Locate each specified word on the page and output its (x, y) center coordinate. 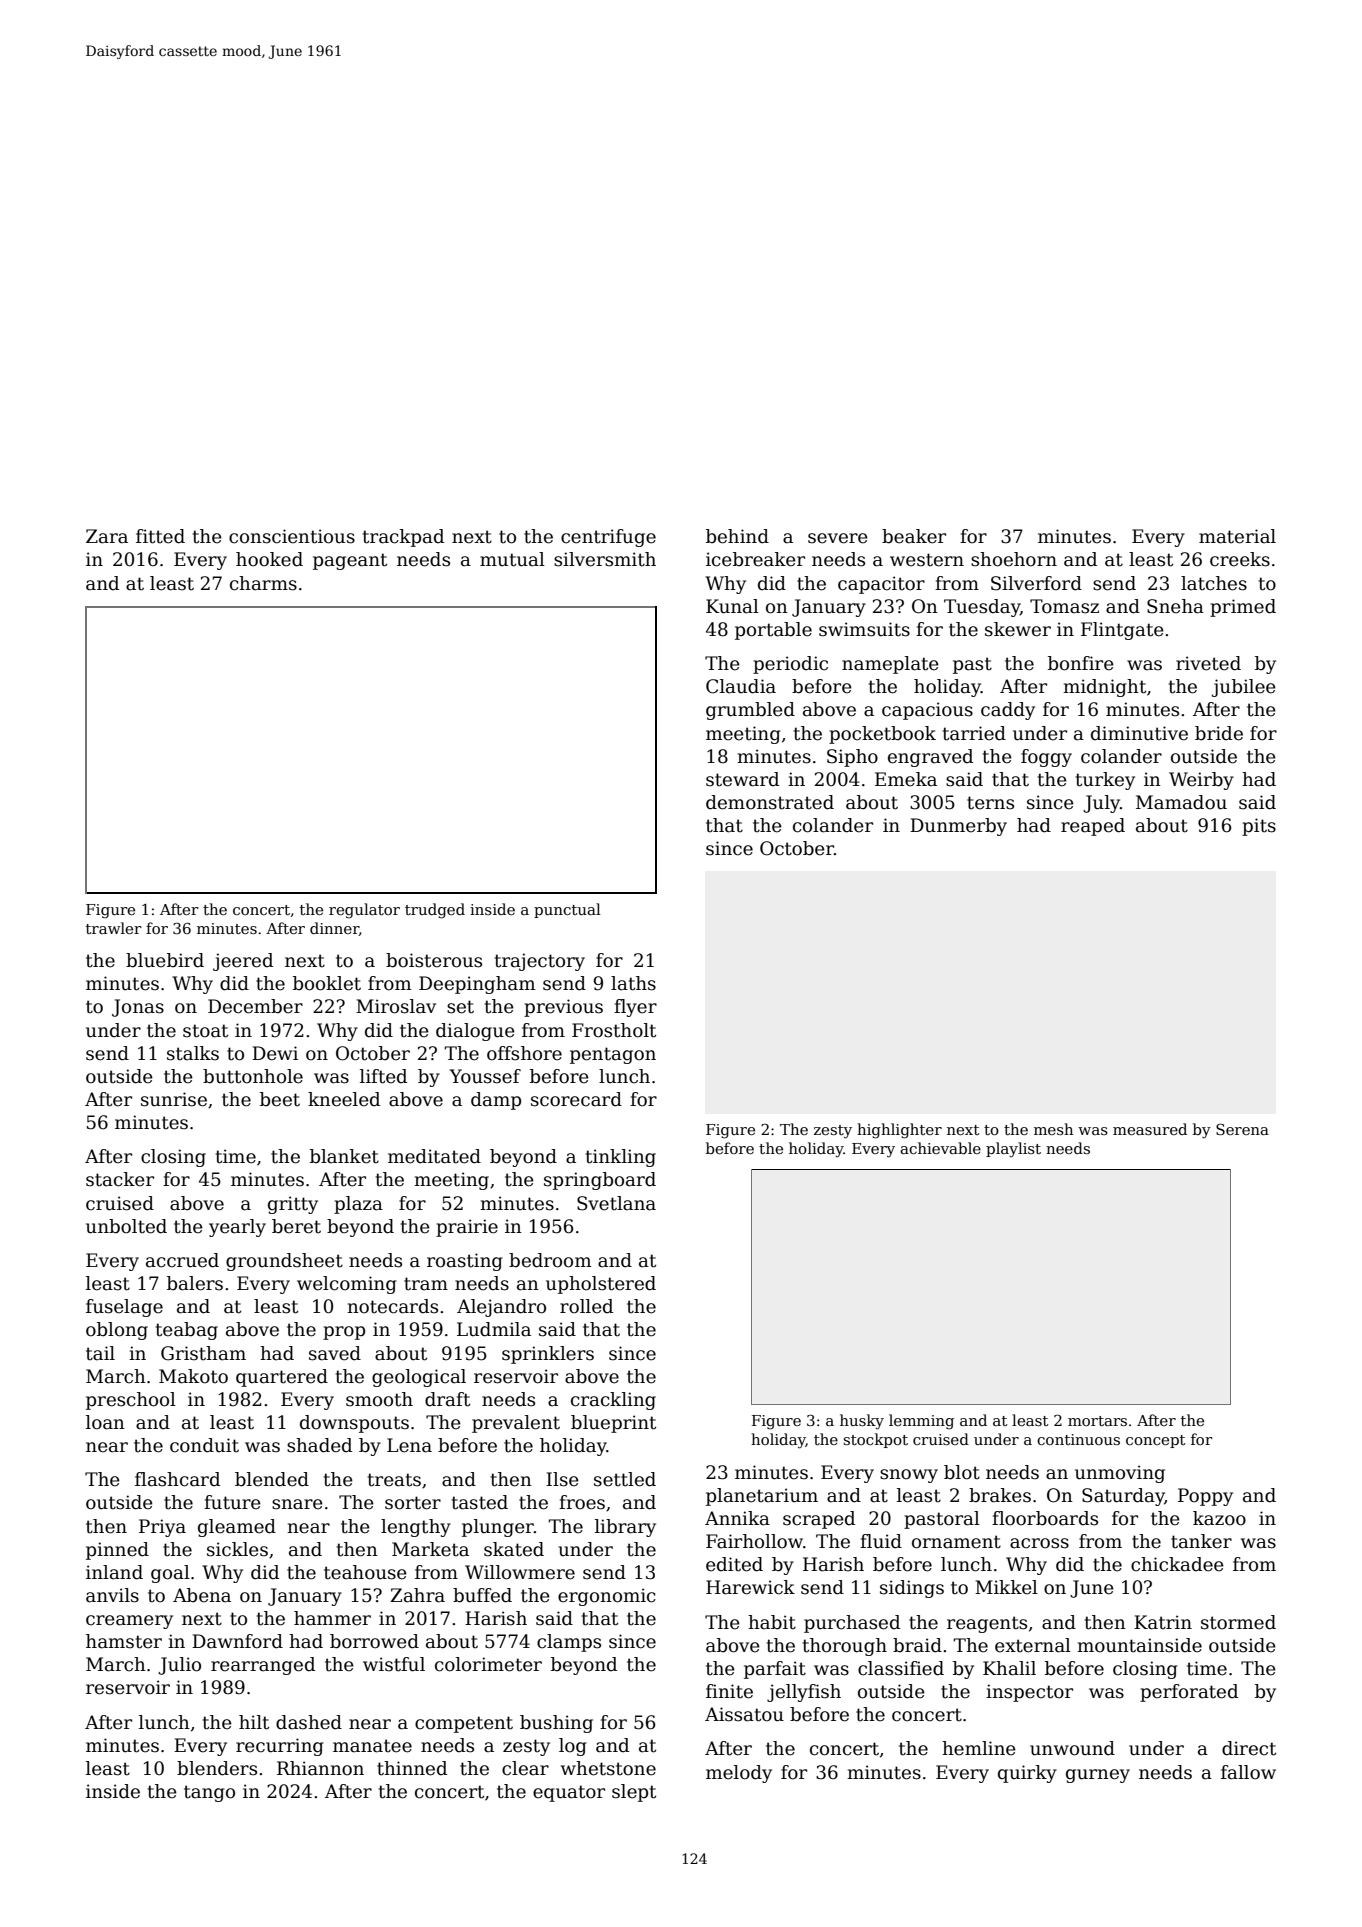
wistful (394, 1664)
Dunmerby (958, 827)
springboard (600, 1181)
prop (344, 1333)
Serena (1242, 1129)
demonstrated (770, 802)
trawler (114, 928)
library (625, 1528)
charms (263, 583)
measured (1150, 1129)
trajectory (540, 962)
